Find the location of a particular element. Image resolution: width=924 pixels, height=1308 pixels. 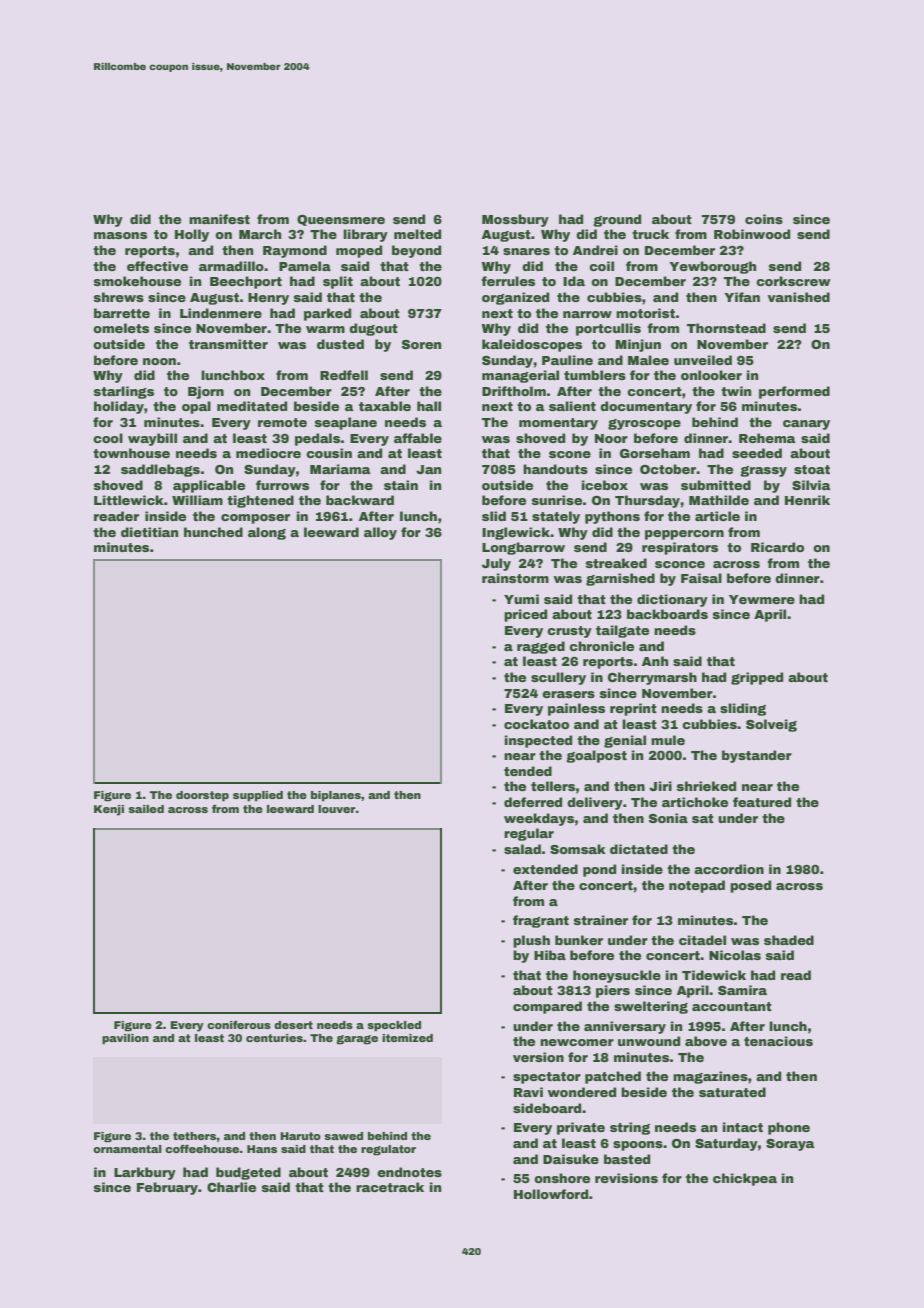

Hans is located at coordinates (262, 1149).
